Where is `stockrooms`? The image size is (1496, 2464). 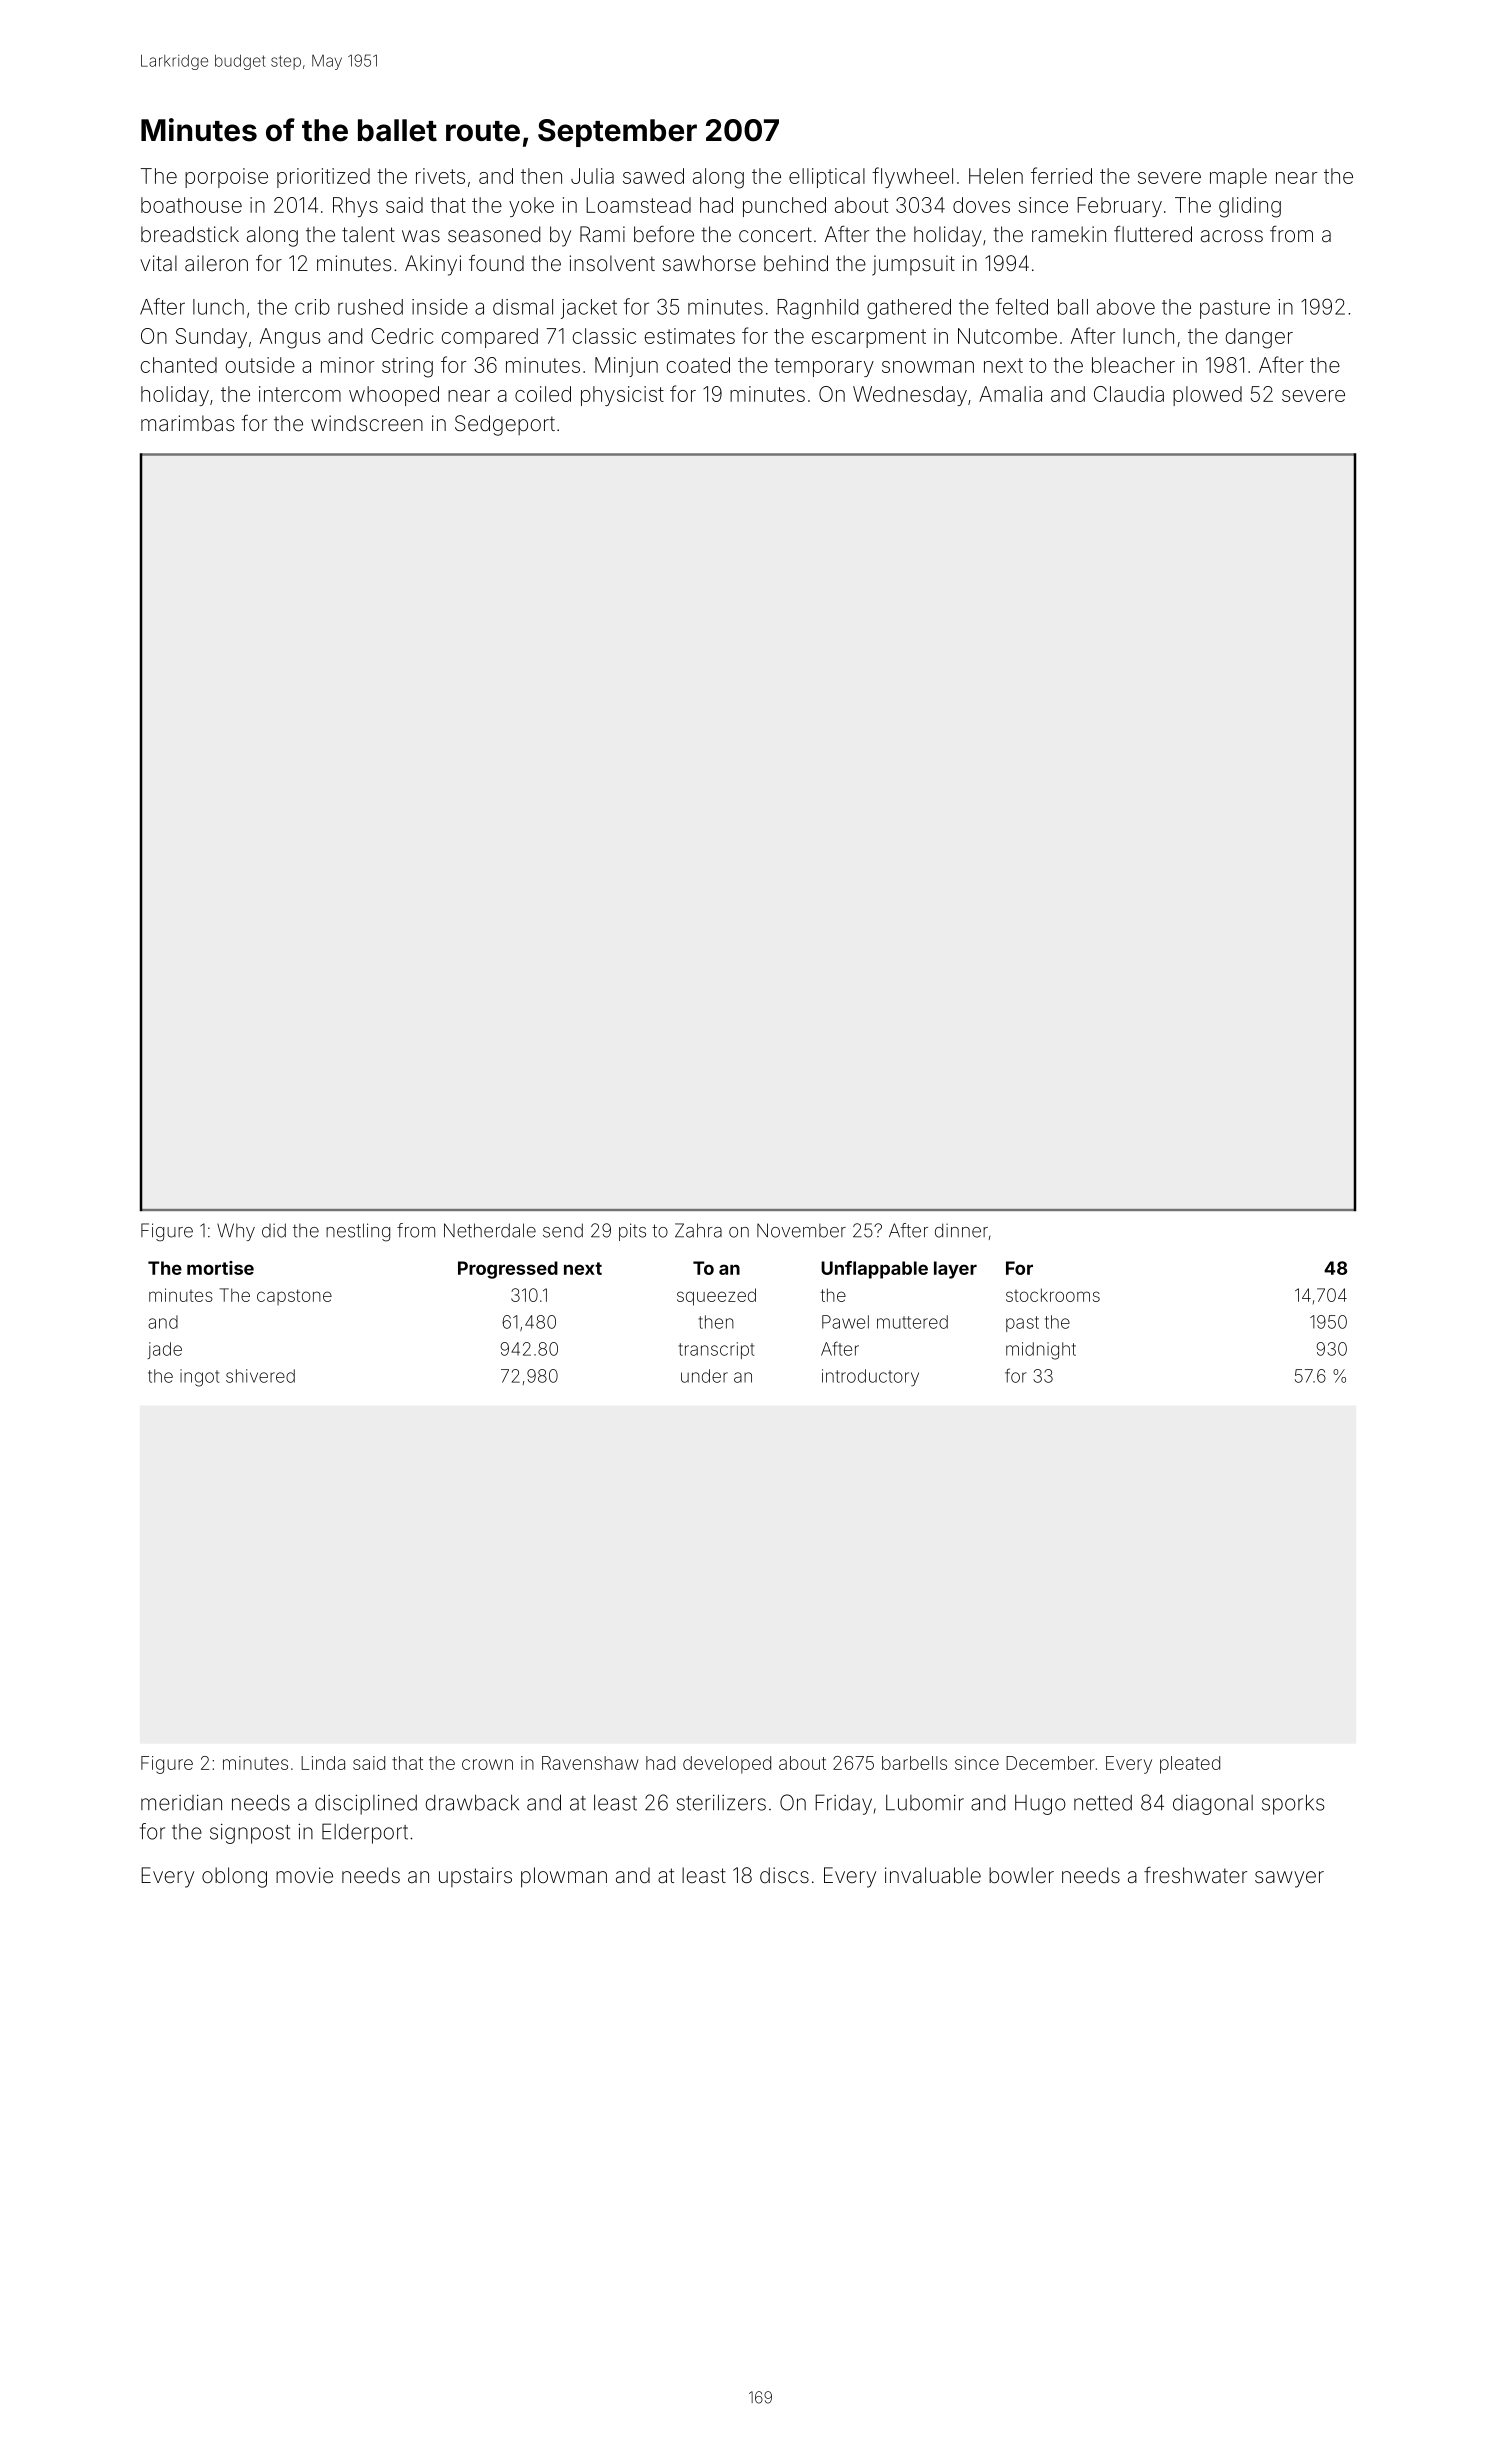 stockrooms is located at coordinates (1053, 1295).
